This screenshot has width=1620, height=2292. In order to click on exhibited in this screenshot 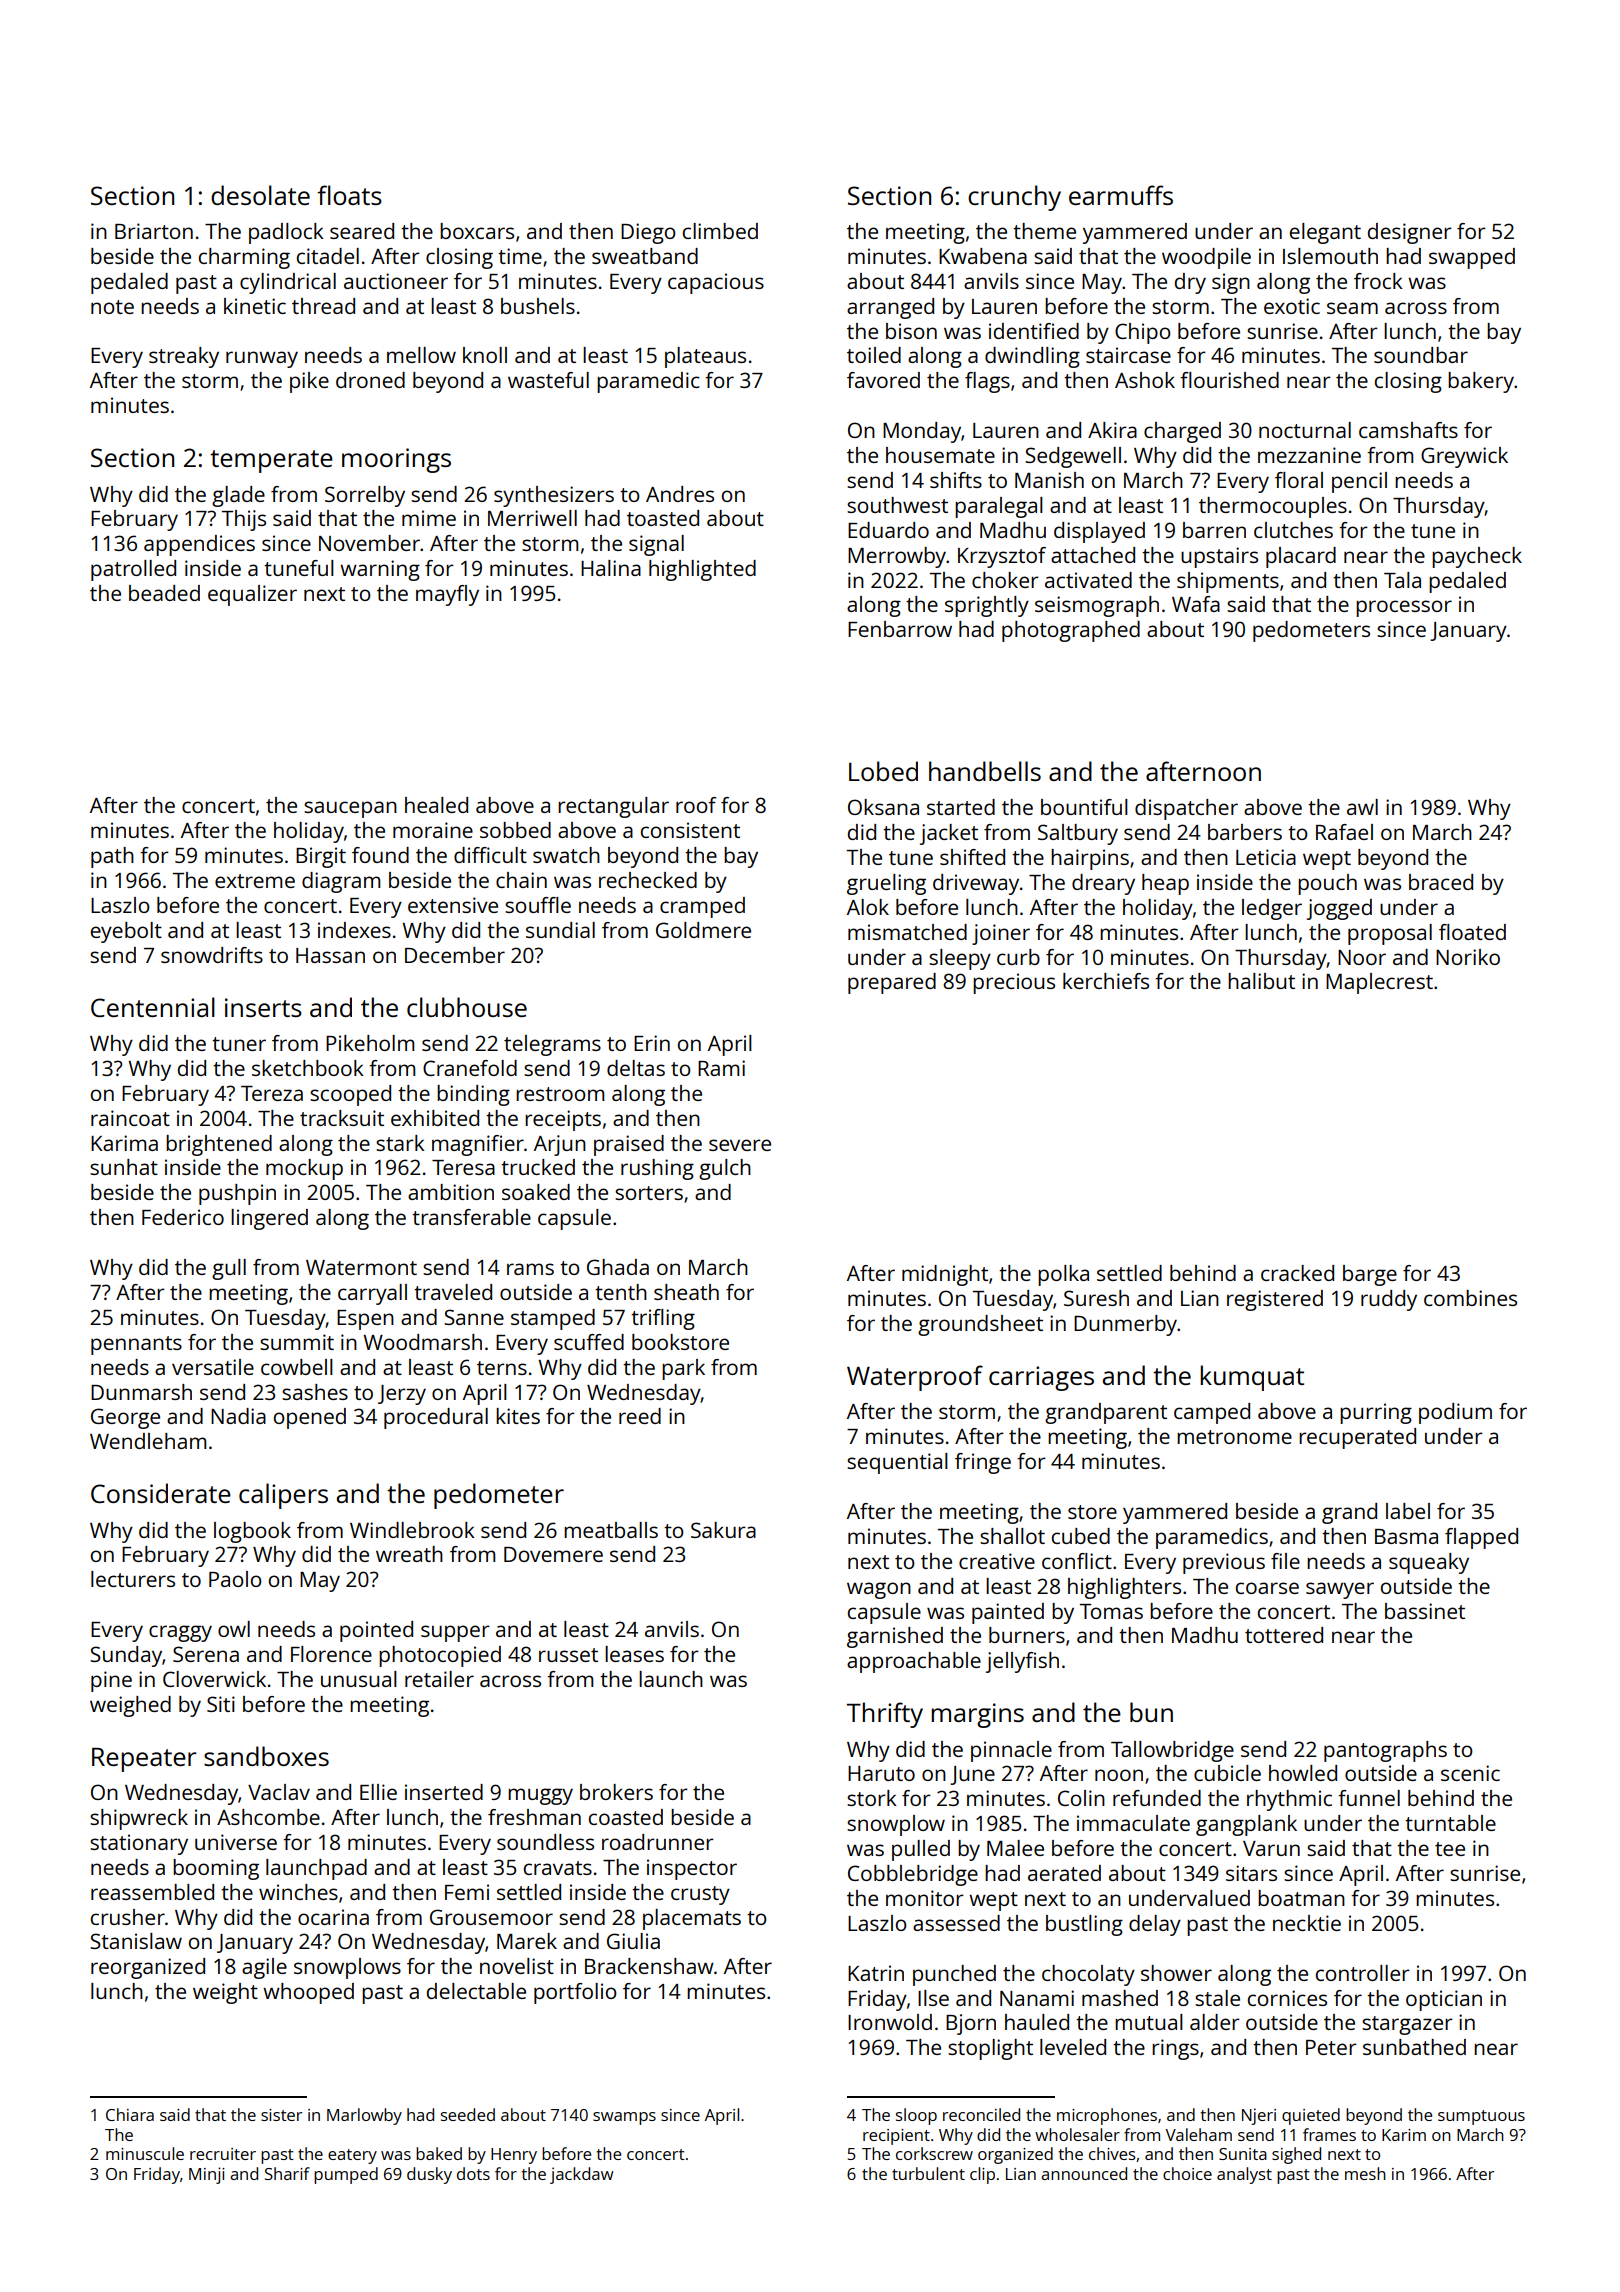, I will do `click(435, 1118)`.
